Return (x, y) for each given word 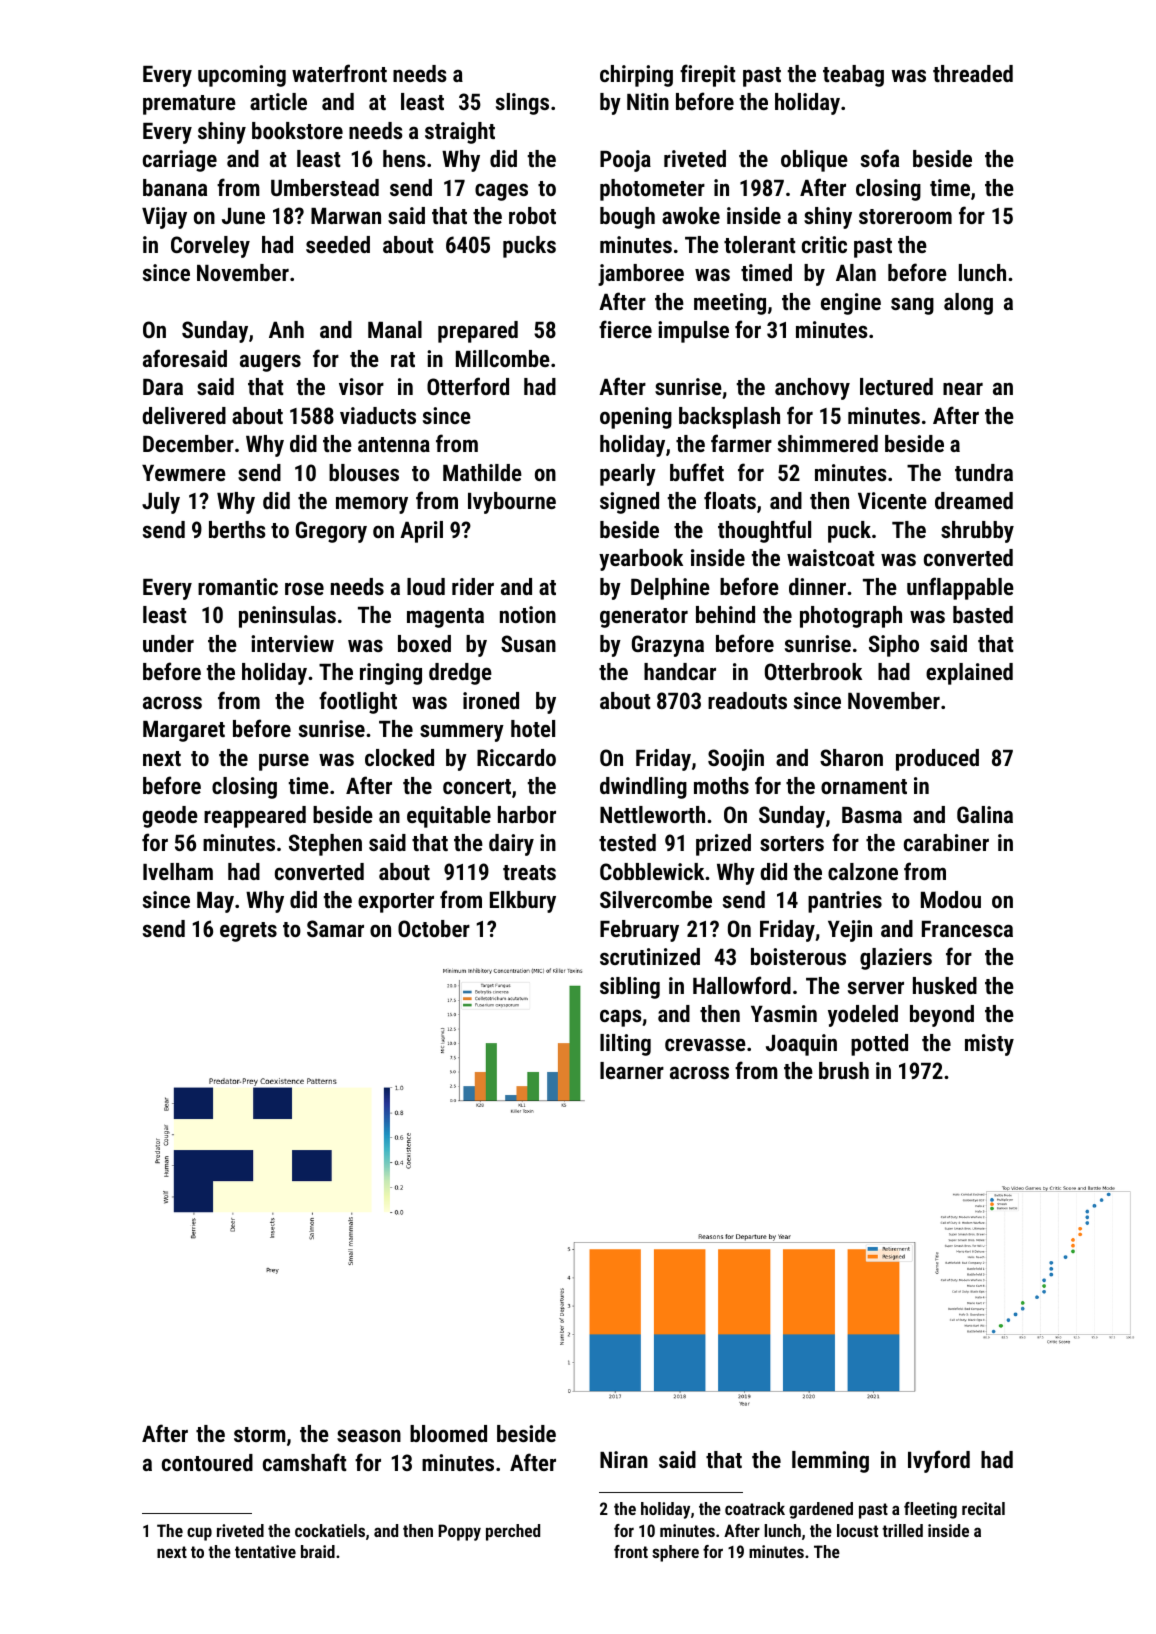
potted (879, 1045)
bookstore (297, 130)
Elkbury (523, 902)
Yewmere (184, 473)
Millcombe (503, 358)
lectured (896, 386)
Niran (624, 1459)
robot (532, 215)
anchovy (812, 389)
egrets (248, 932)
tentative (265, 1551)
